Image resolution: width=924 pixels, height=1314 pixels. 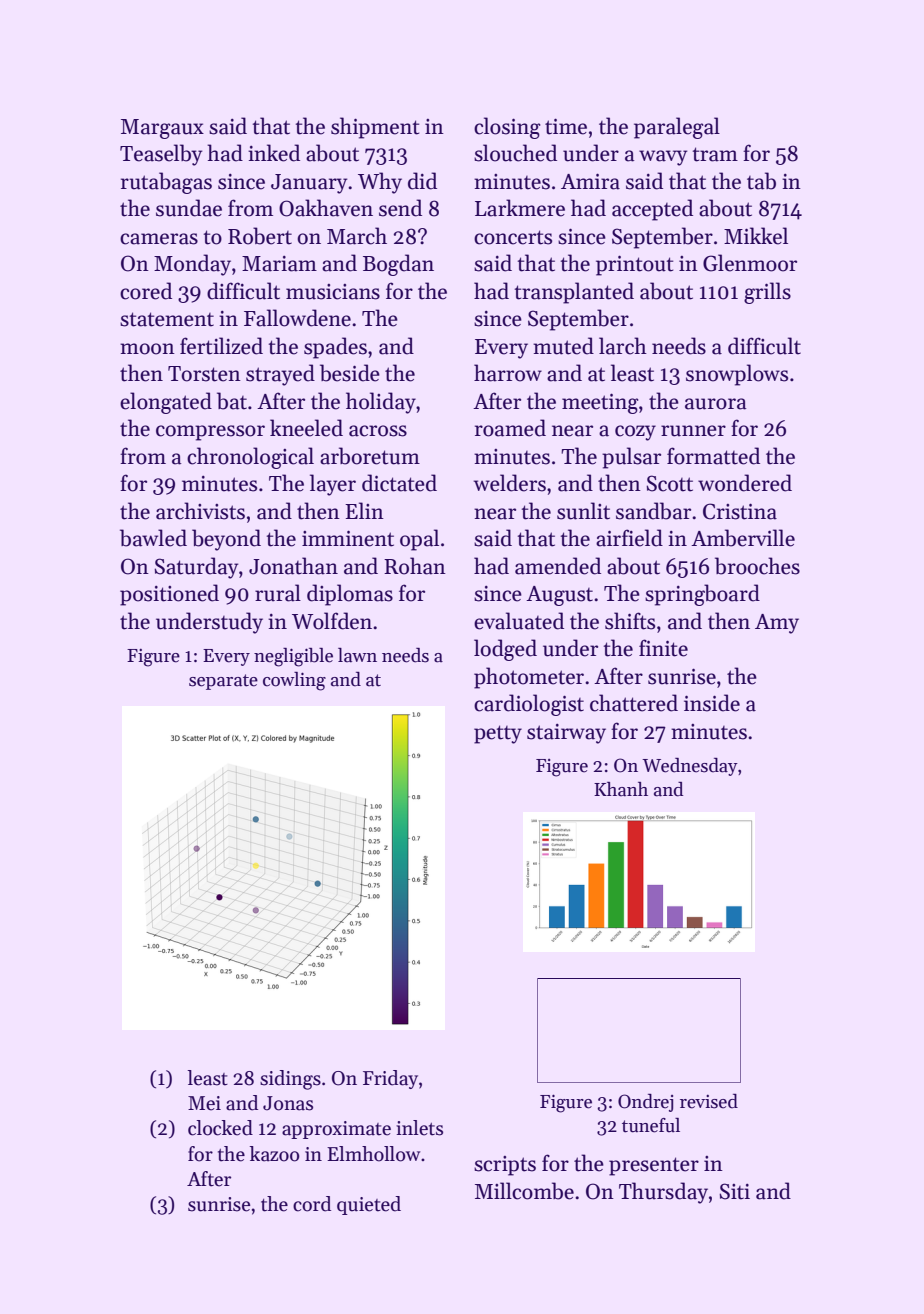 What do you see at coordinates (204, 1103) in the screenshot?
I see `Mei` at bounding box center [204, 1103].
